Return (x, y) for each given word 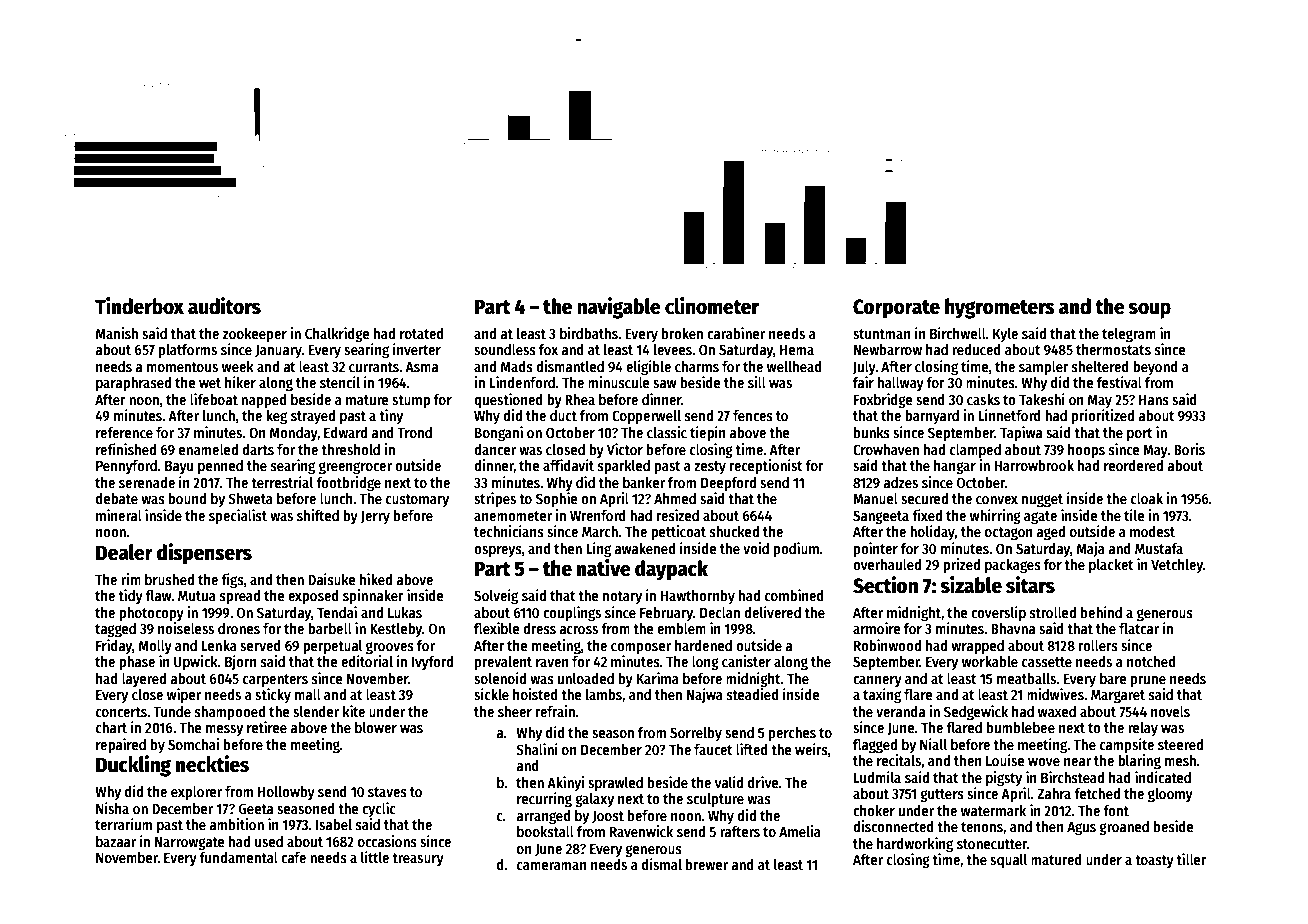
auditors (224, 306)
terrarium (123, 824)
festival (1119, 382)
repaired (121, 745)
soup (1149, 310)
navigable (619, 308)
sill (757, 382)
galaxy (594, 800)
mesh (1180, 760)
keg (276, 417)
